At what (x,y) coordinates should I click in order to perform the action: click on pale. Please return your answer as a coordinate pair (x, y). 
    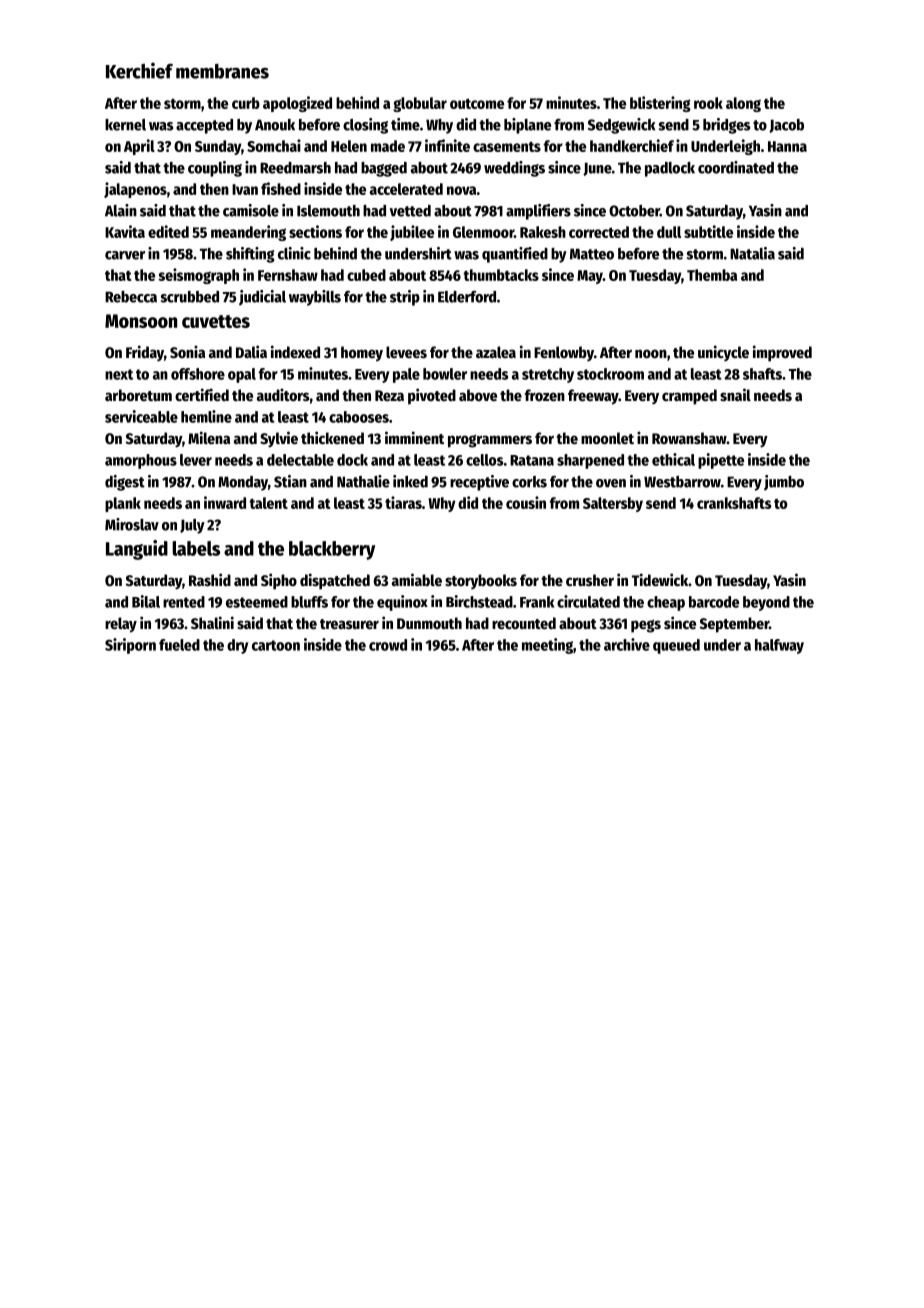
    Looking at the image, I should click on (406, 375).
